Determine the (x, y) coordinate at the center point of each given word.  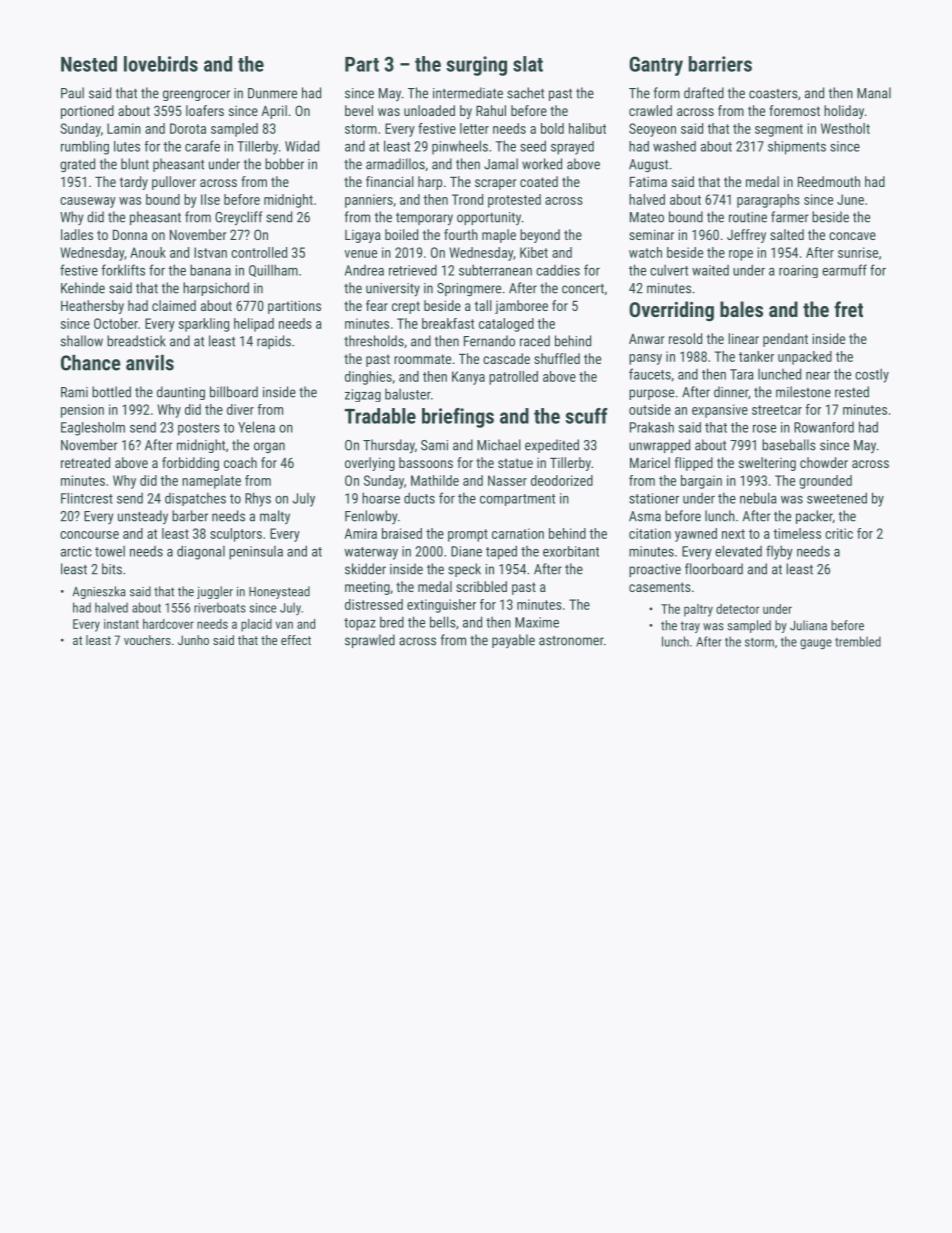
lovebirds (161, 64)
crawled (650, 110)
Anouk (148, 252)
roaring (798, 271)
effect (296, 640)
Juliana (808, 625)
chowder (824, 462)
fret (848, 309)
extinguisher (441, 606)
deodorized (562, 480)
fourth (461, 234)
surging (476, 66)
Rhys (258, 499)
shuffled (557, 358)
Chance (91, 363)
